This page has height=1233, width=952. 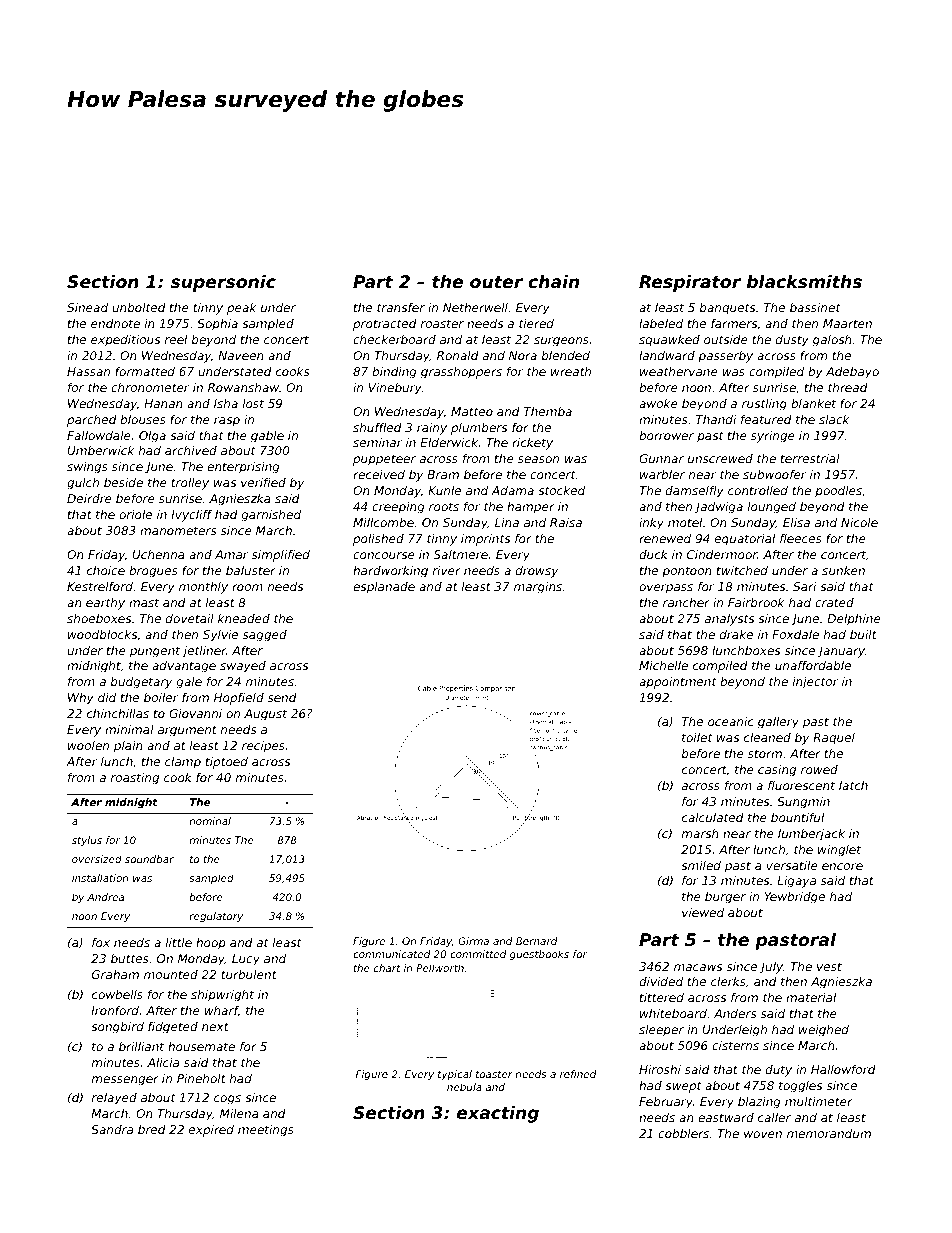 I want to click on outer, so click(x=496, y=282).
